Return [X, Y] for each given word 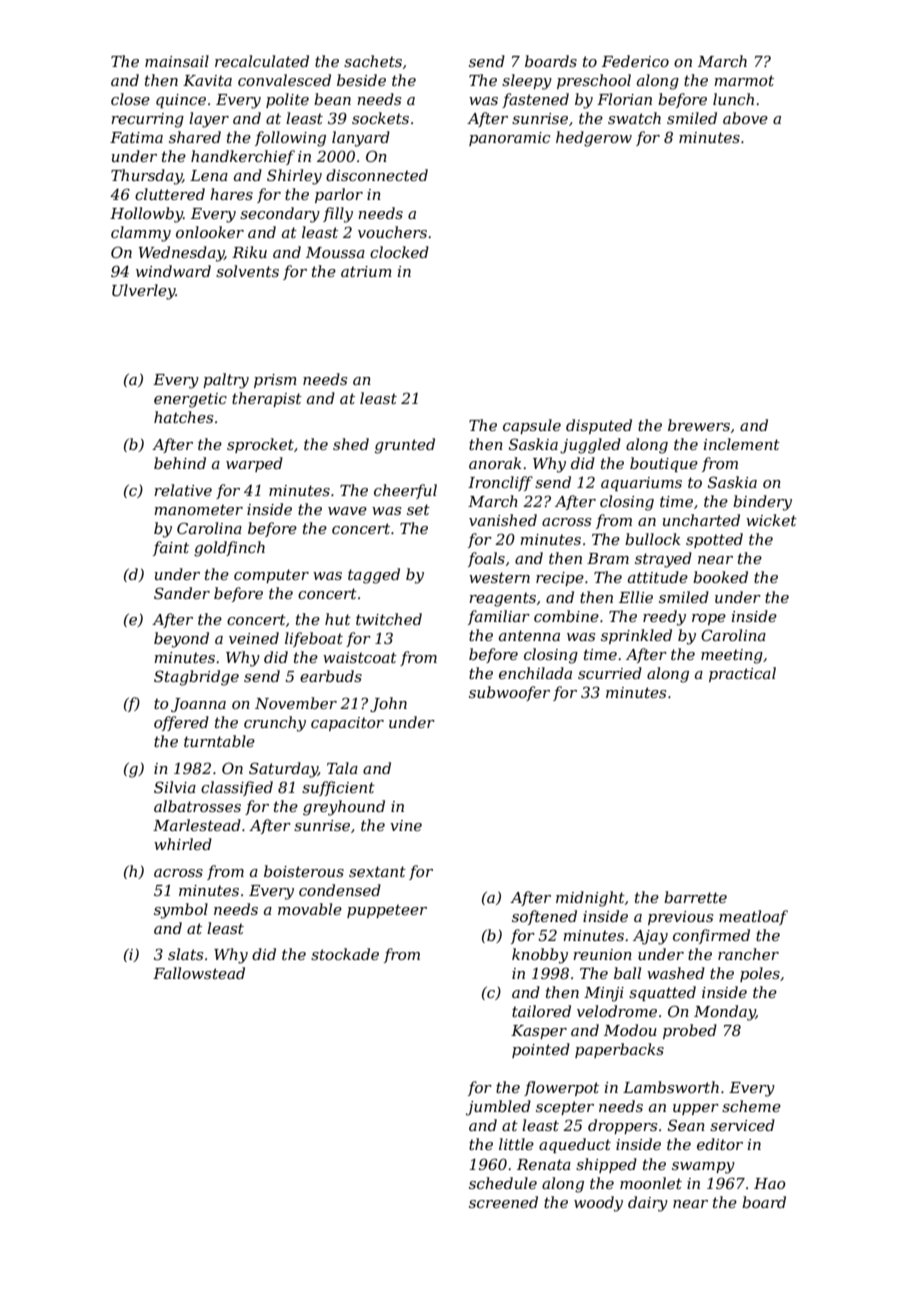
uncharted [701, 520]
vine [406, 825]
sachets [373, 61]
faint [171, 548]
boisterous [304, 871]
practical [742, 674]
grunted [405, 446]
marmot [744, 80]
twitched [389, 619]
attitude [658, 577]
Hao [769, 1183]
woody [598, 1204]
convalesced [284, 80]
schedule [503, 1183]
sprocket [260, 445]
